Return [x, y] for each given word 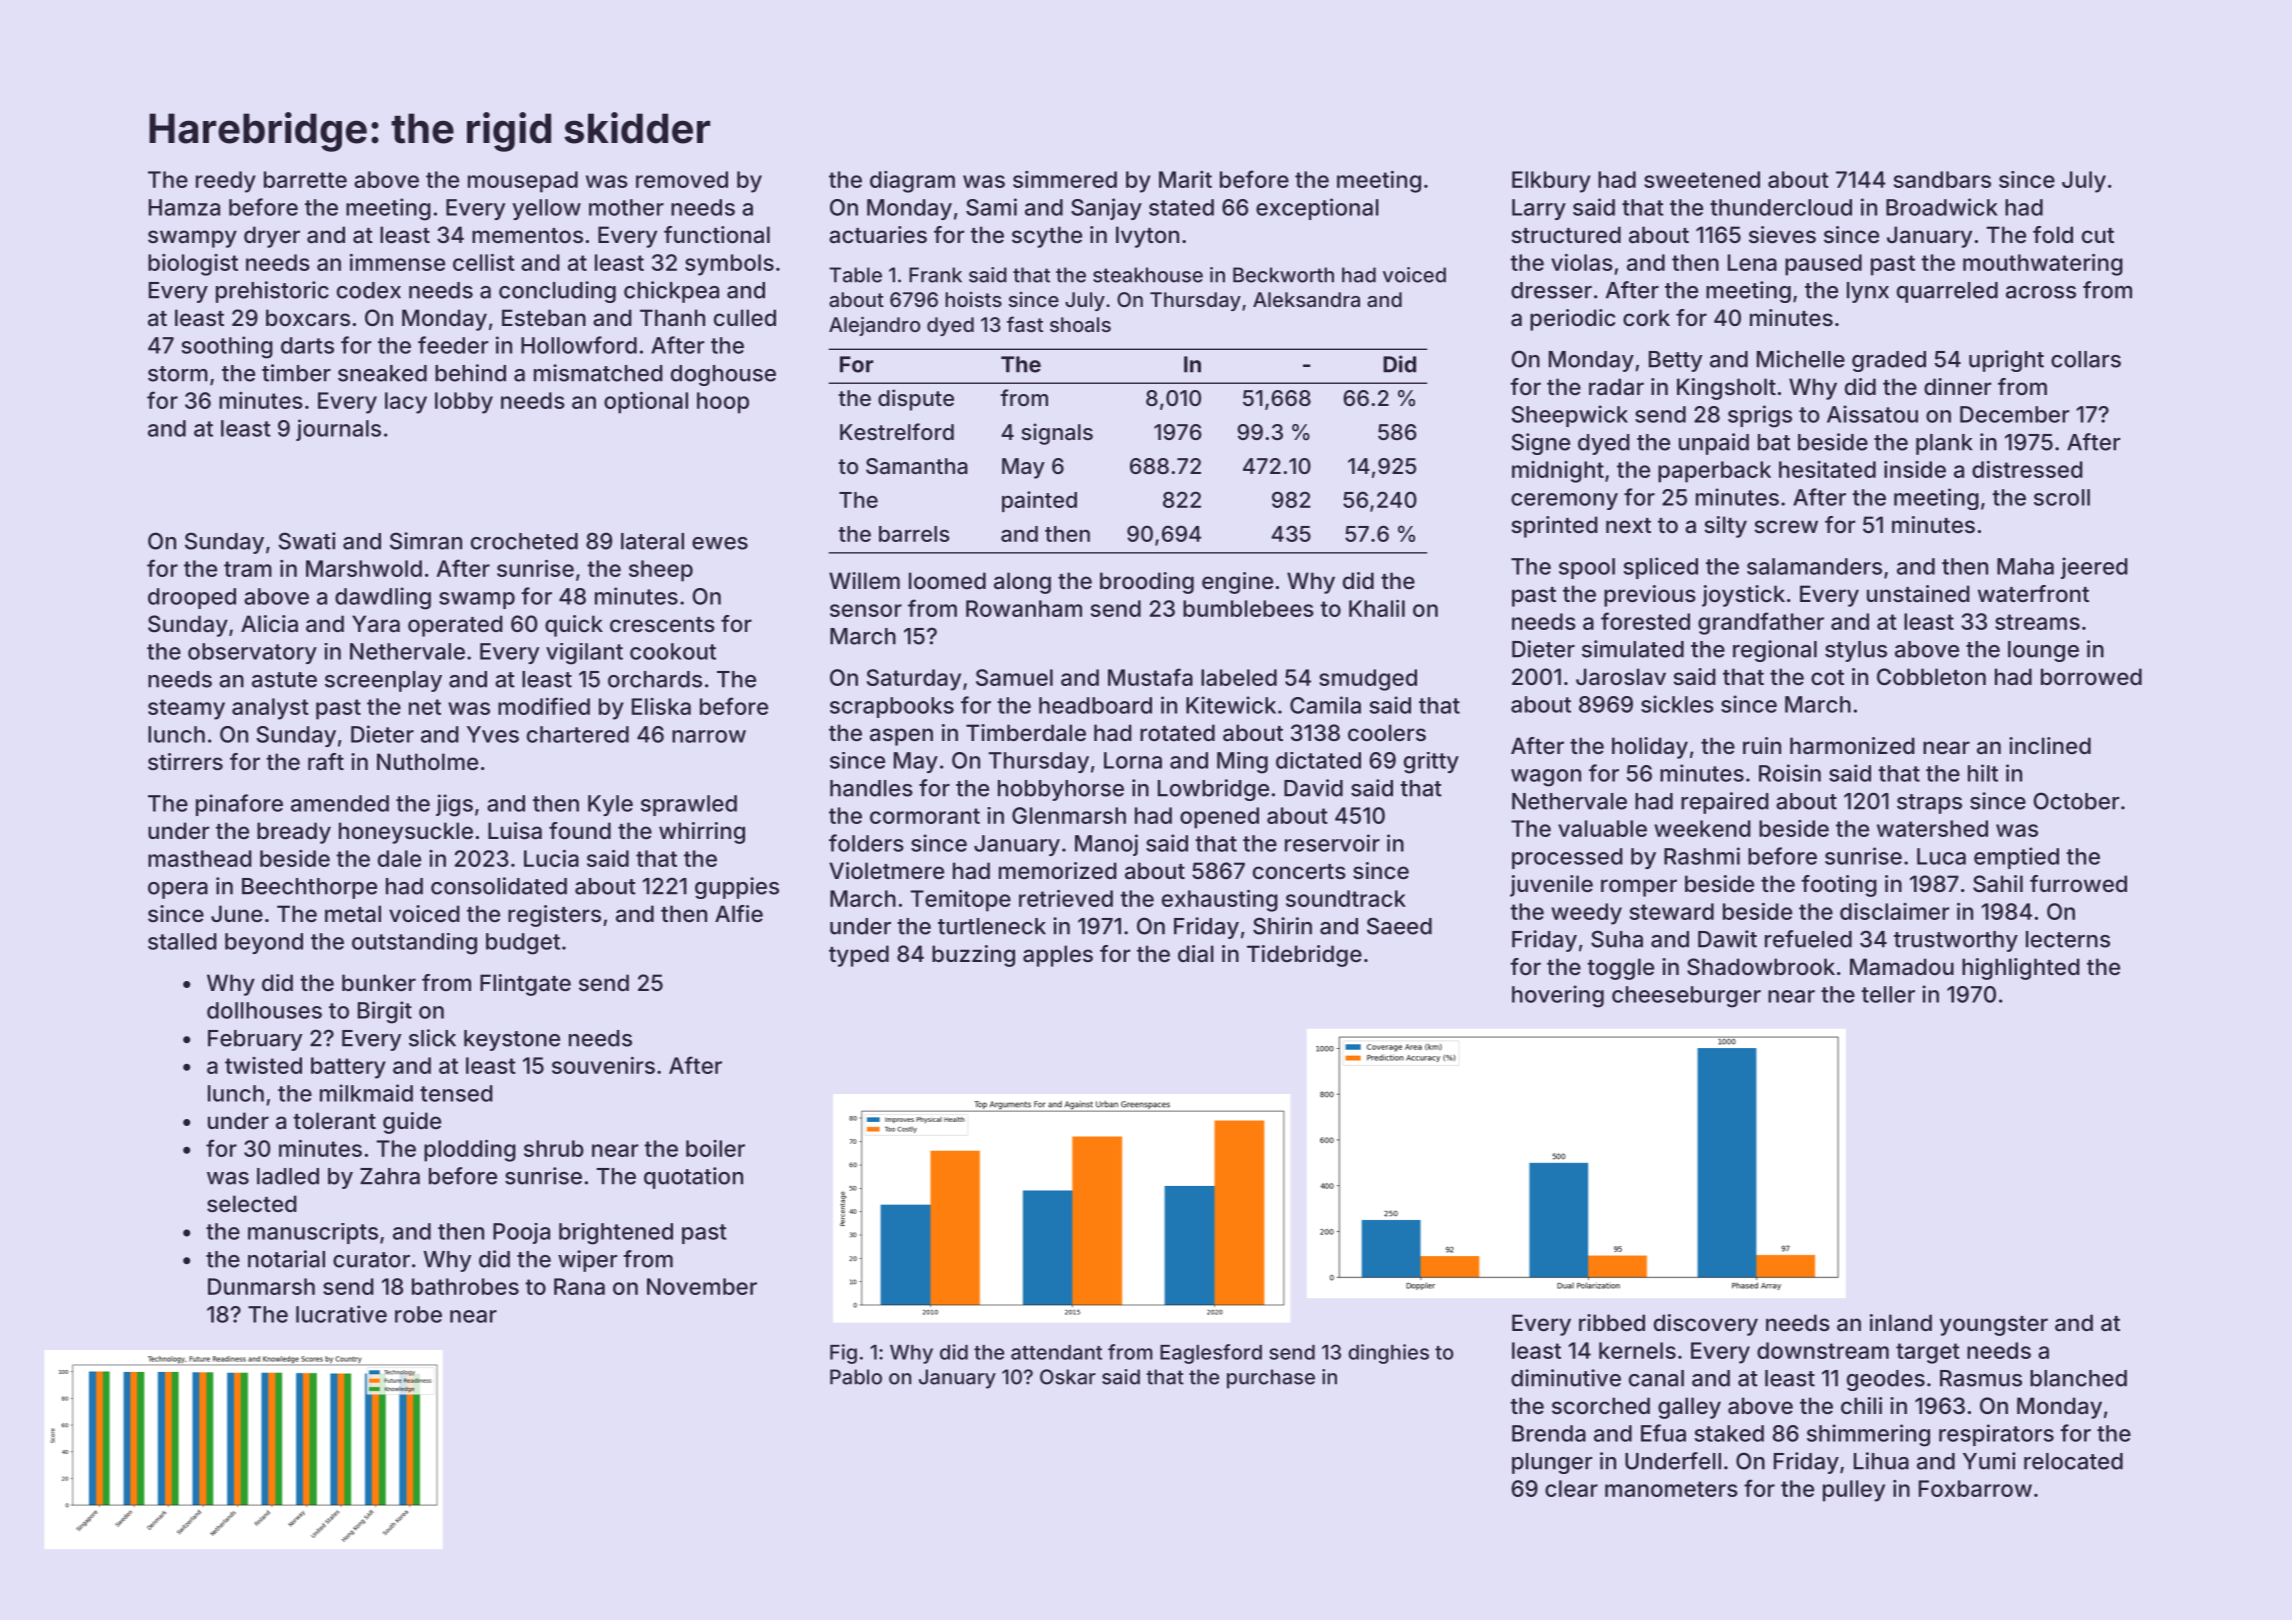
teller [1888, 994]
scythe [1047, 237]
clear [1571, 1488]
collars [2086, 359]
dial [1196, 954]
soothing [227, 347]
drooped [192, 598]
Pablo [856, 1377]
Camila [1325, 705]
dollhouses [264, 1010]
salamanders [1814, 566]
